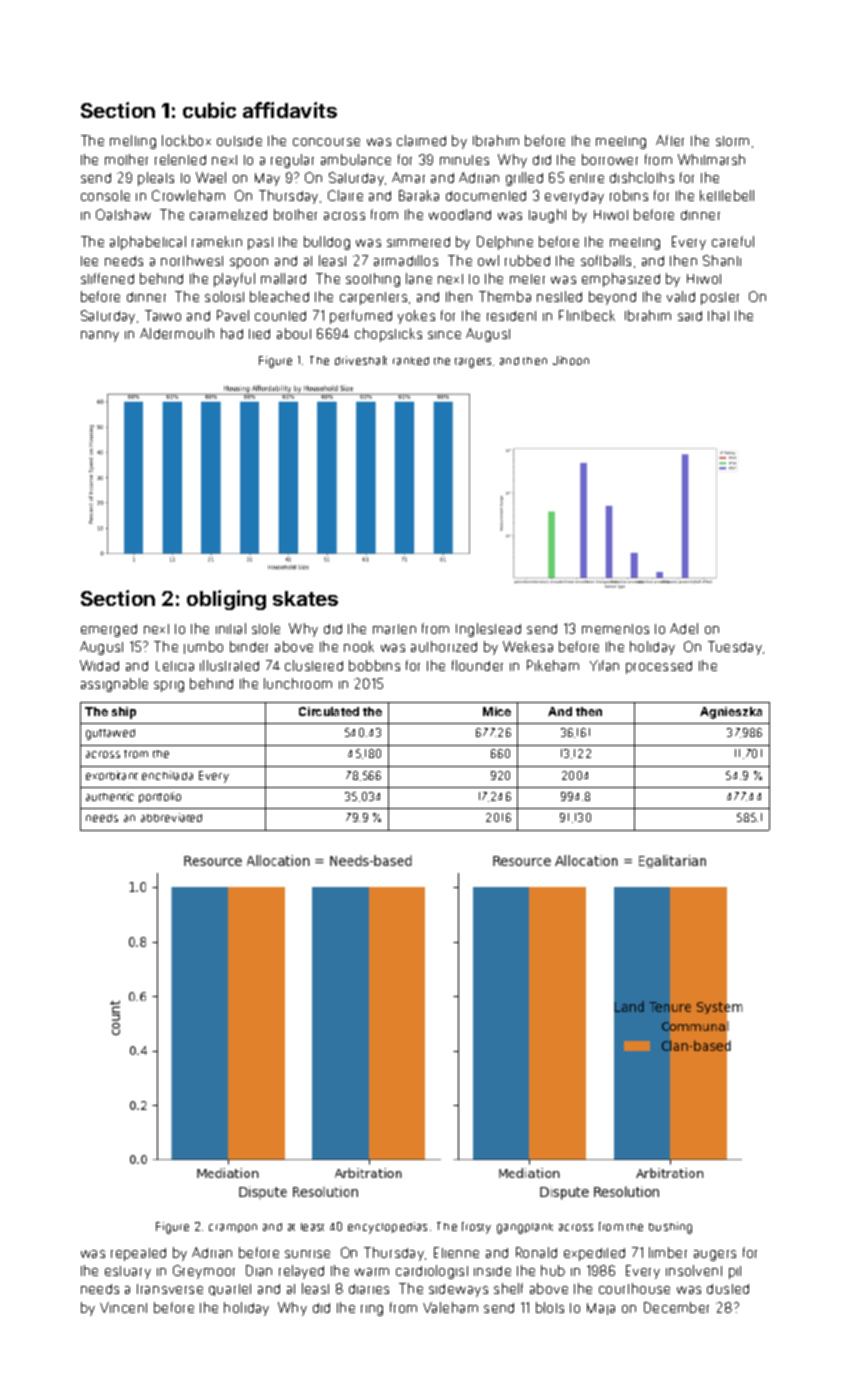 The width and height of the image is (849, 1400). I want to click on dusted, so click(728, 1289).
